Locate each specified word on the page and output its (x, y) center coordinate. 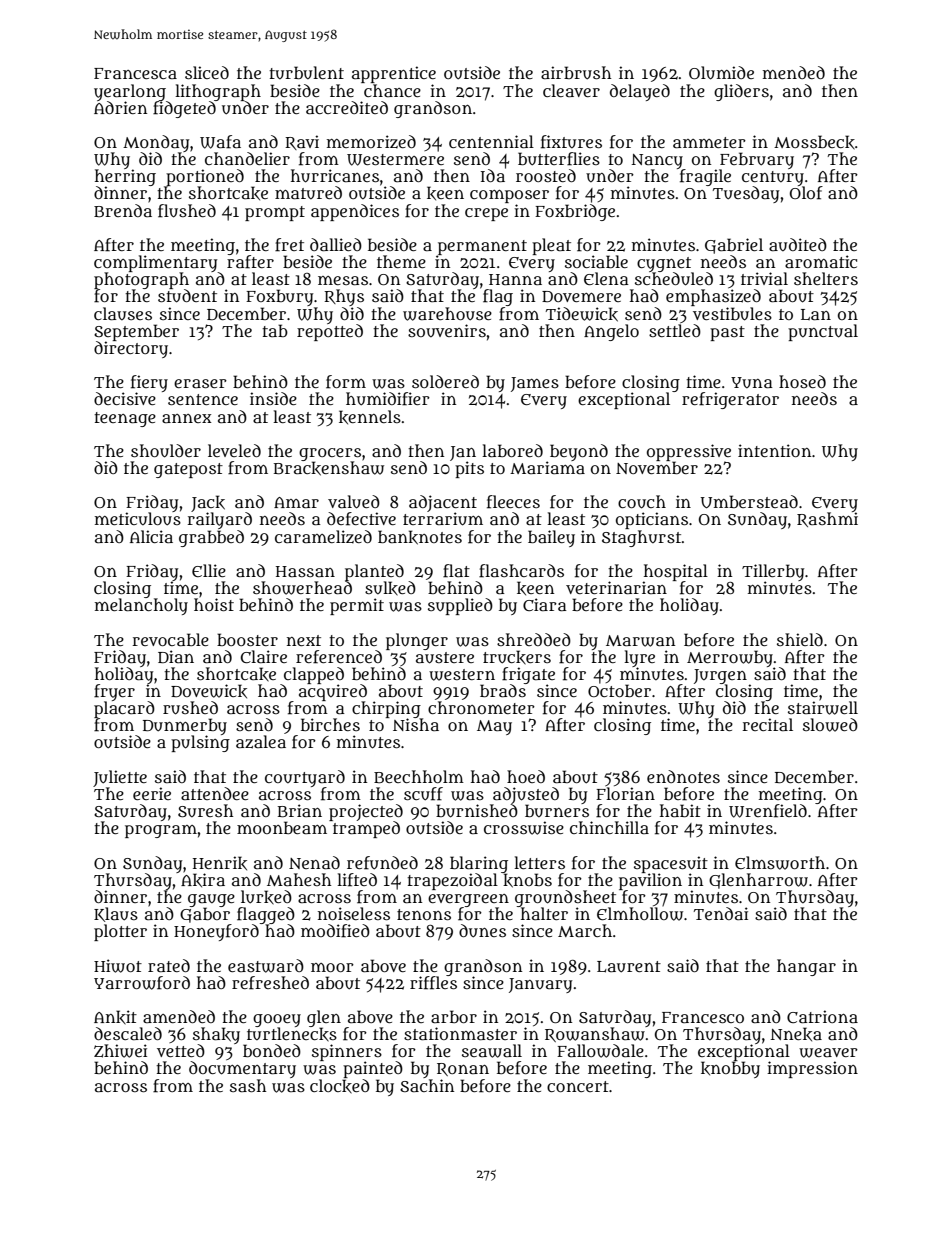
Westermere (395, 160)
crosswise (524, 828)
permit (357, 606)
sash (248, 1085)
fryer (114, 692)
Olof (806, 193)
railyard (220, 520)
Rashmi (827, 520)
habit (680, 810)
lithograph (218, 92)
